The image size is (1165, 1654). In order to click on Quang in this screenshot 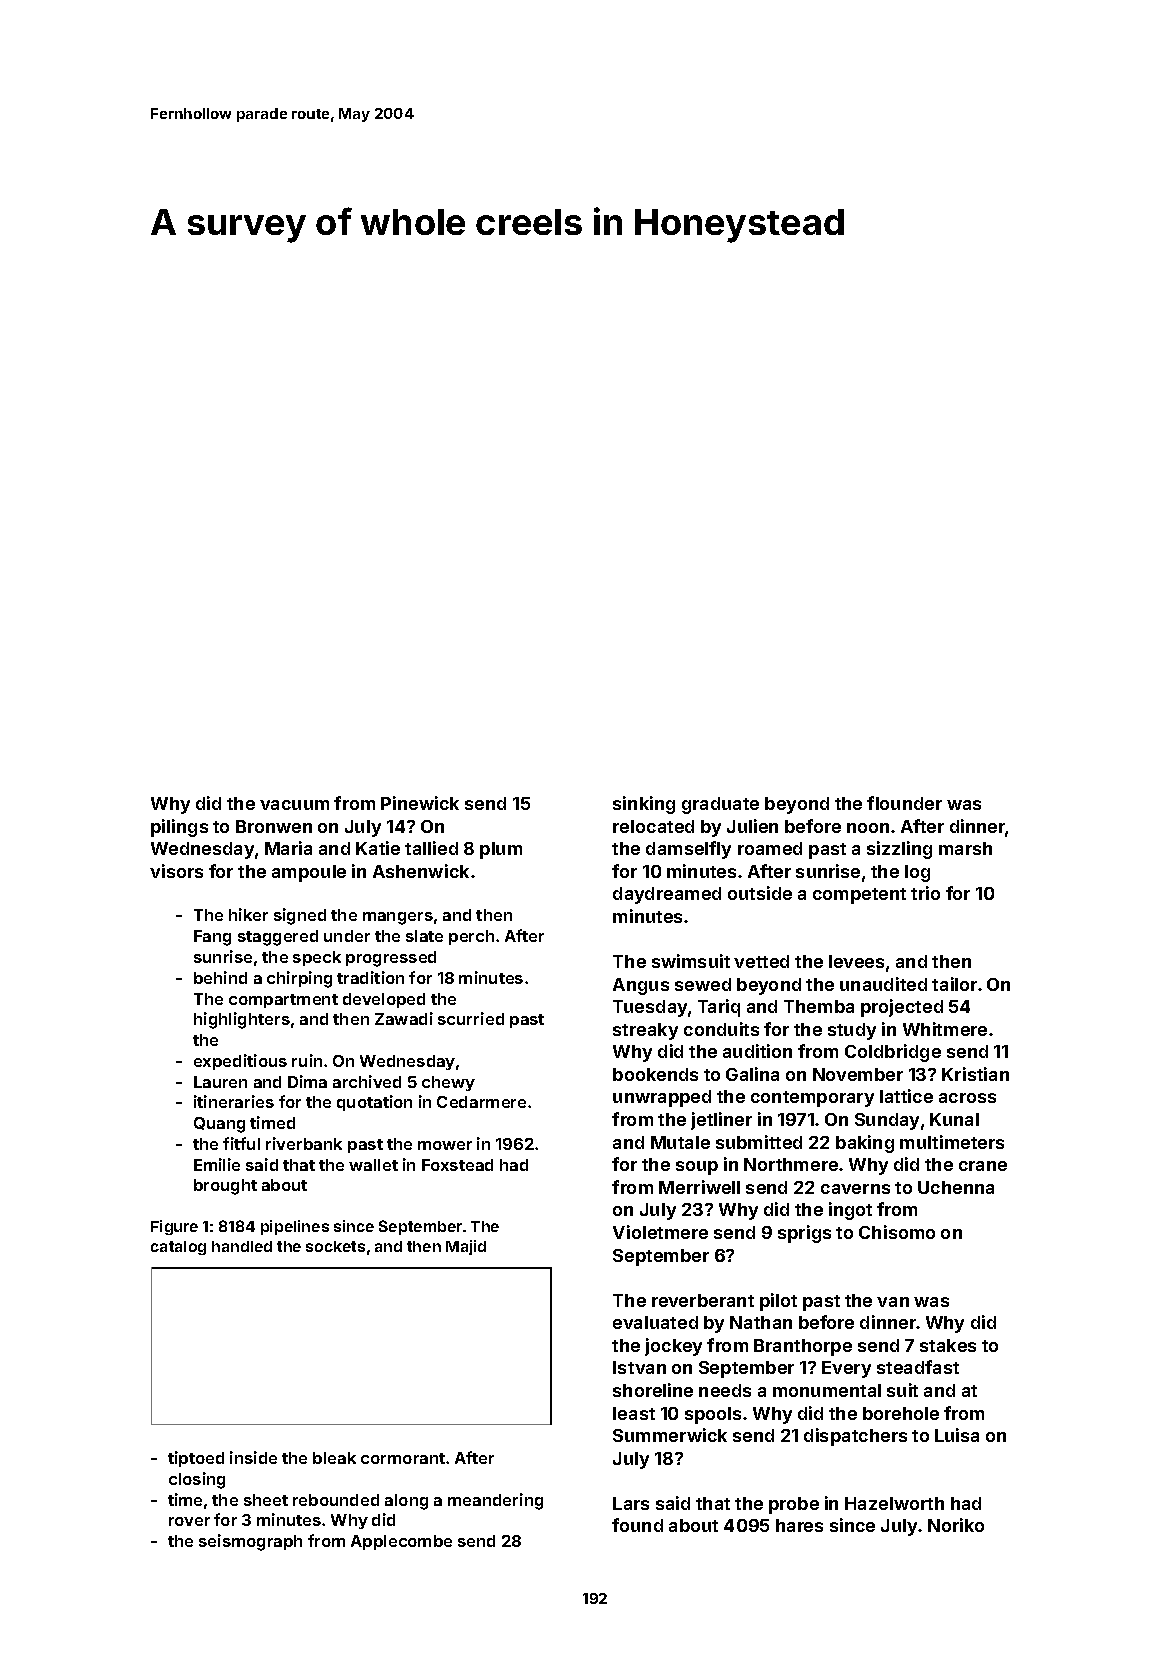, I will do `click(219, 1125)`.
